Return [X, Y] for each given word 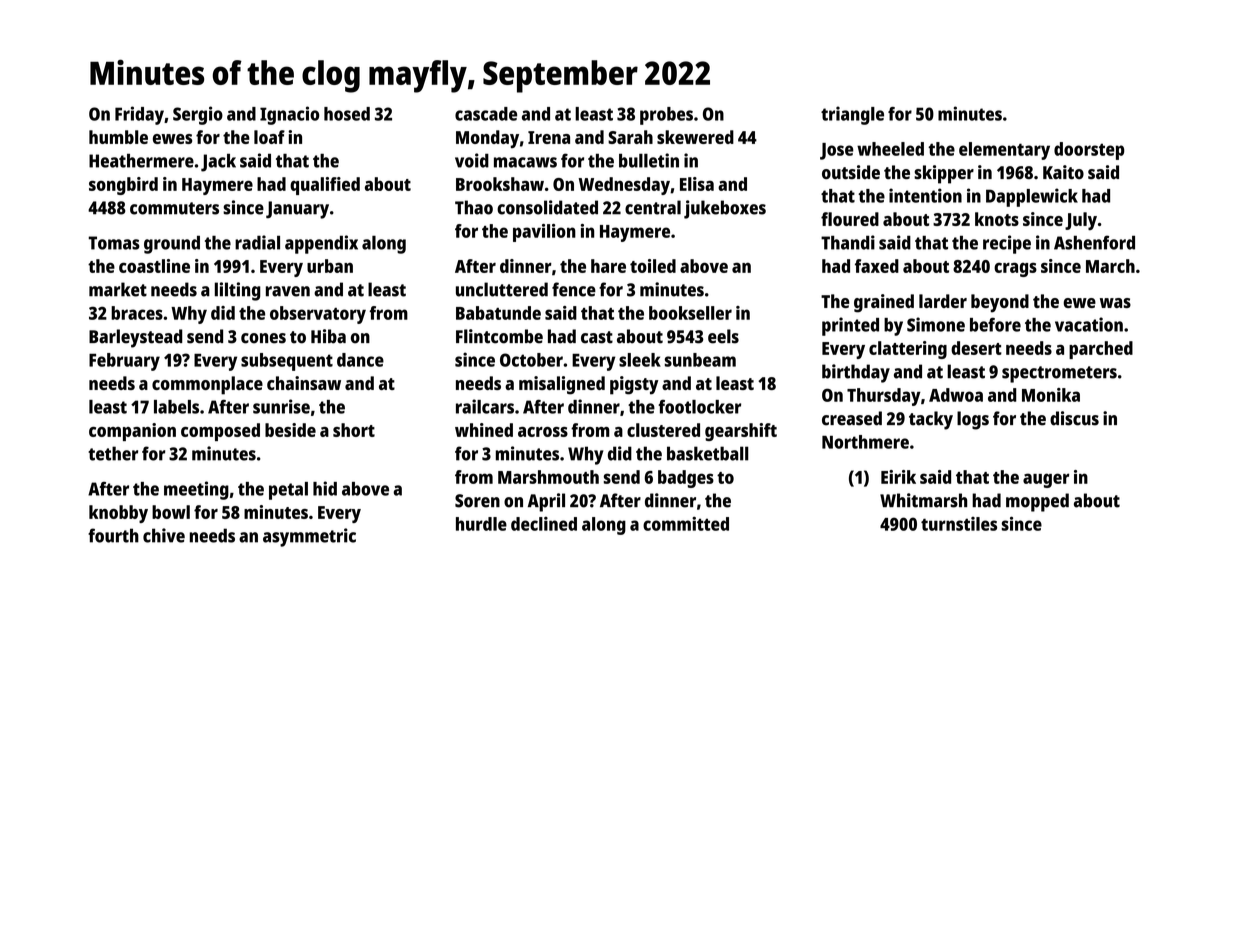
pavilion [544, 233]
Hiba [328, 336]
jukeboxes [725, 209]
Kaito [1063, 172]
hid [325, 488]
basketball [708, 453]
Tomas [114, 243]
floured [850, 219]
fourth [113, 535]
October [531, 360]
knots [997, 219]
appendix [321, 244]
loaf [269, 137]
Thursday [884, 397]
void [472, 160]
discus [1074, 418]
